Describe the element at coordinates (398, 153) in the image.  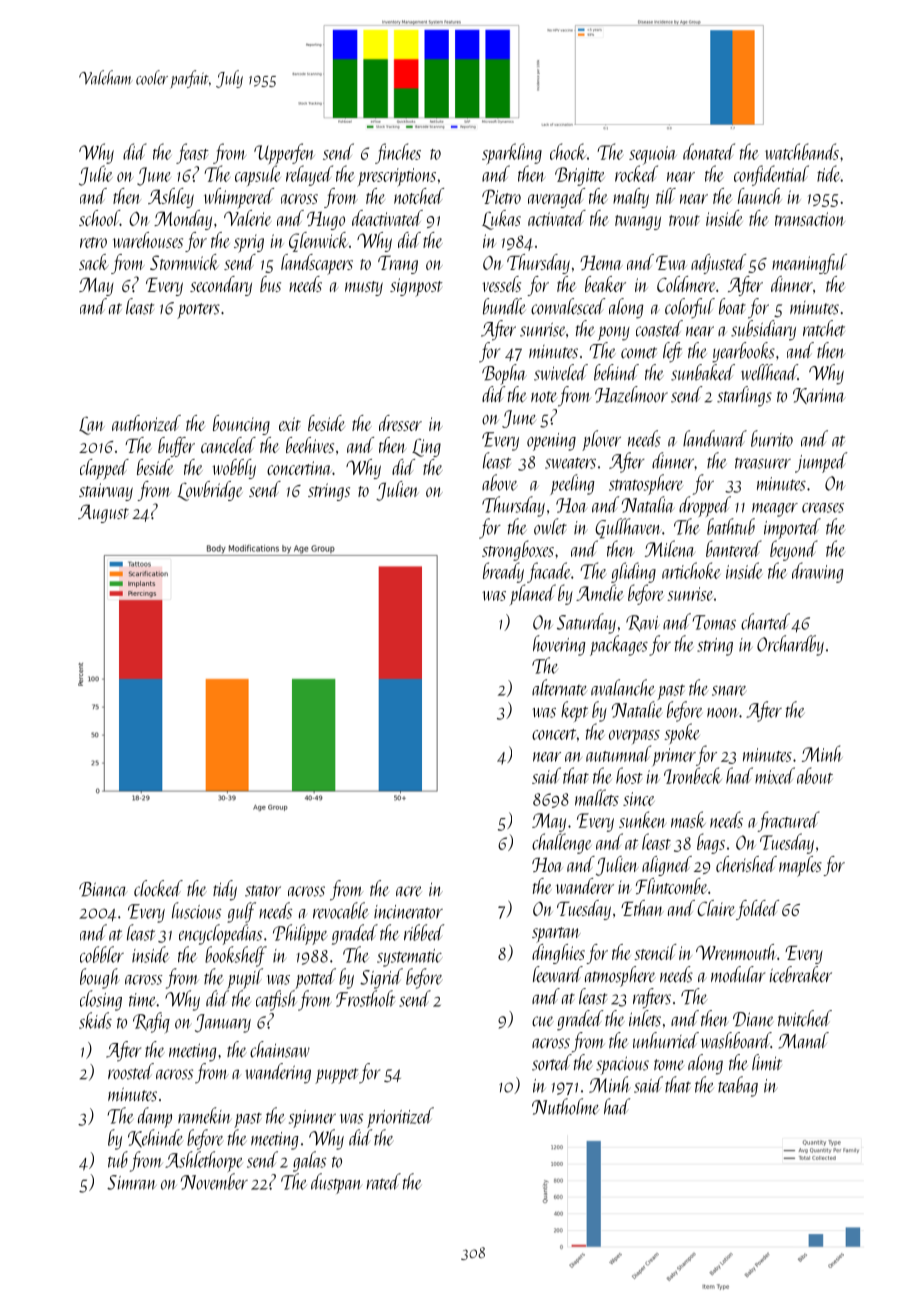
I see `finches` at that location.
